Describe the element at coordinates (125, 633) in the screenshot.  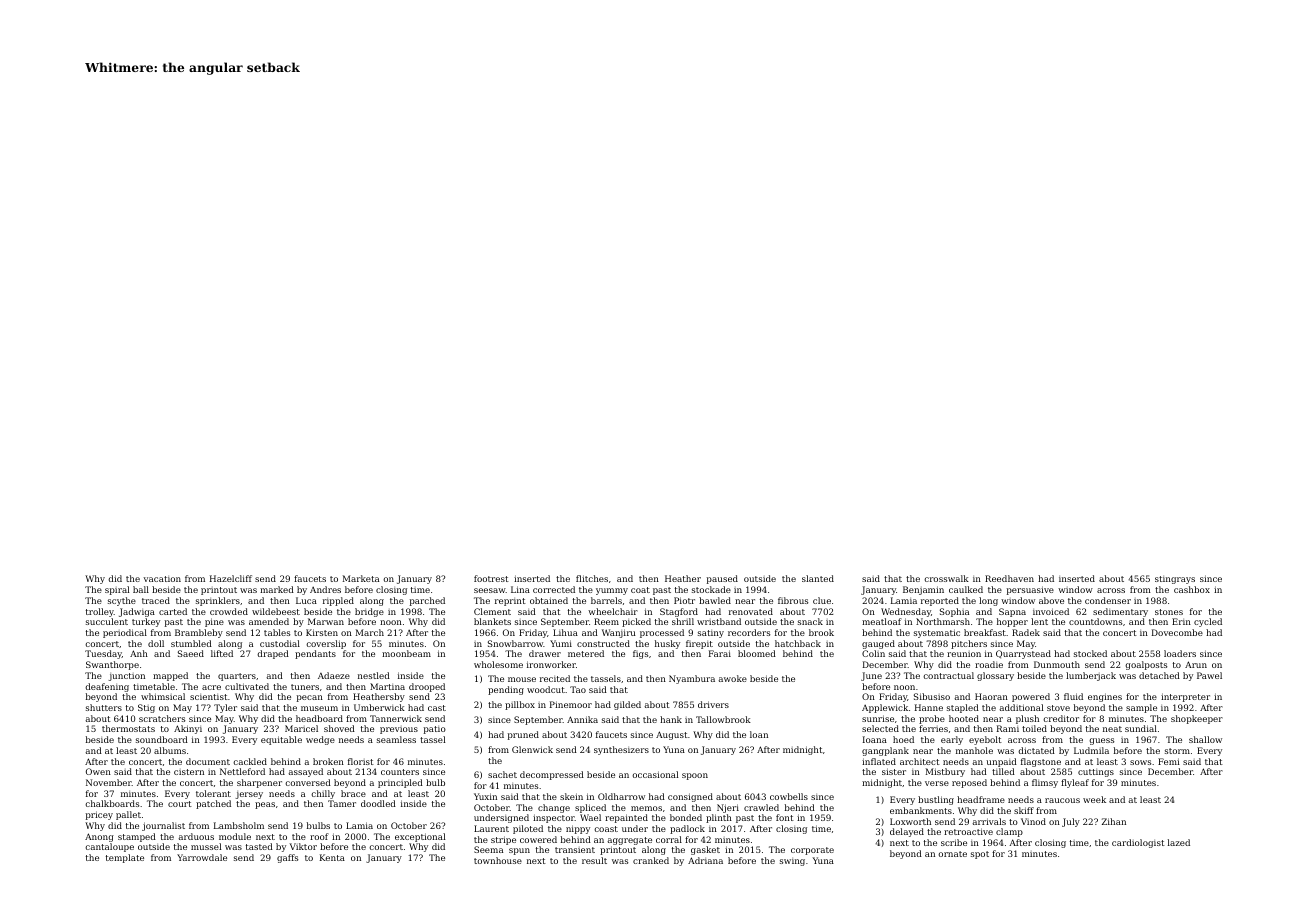
I see `periodical` at that location.
